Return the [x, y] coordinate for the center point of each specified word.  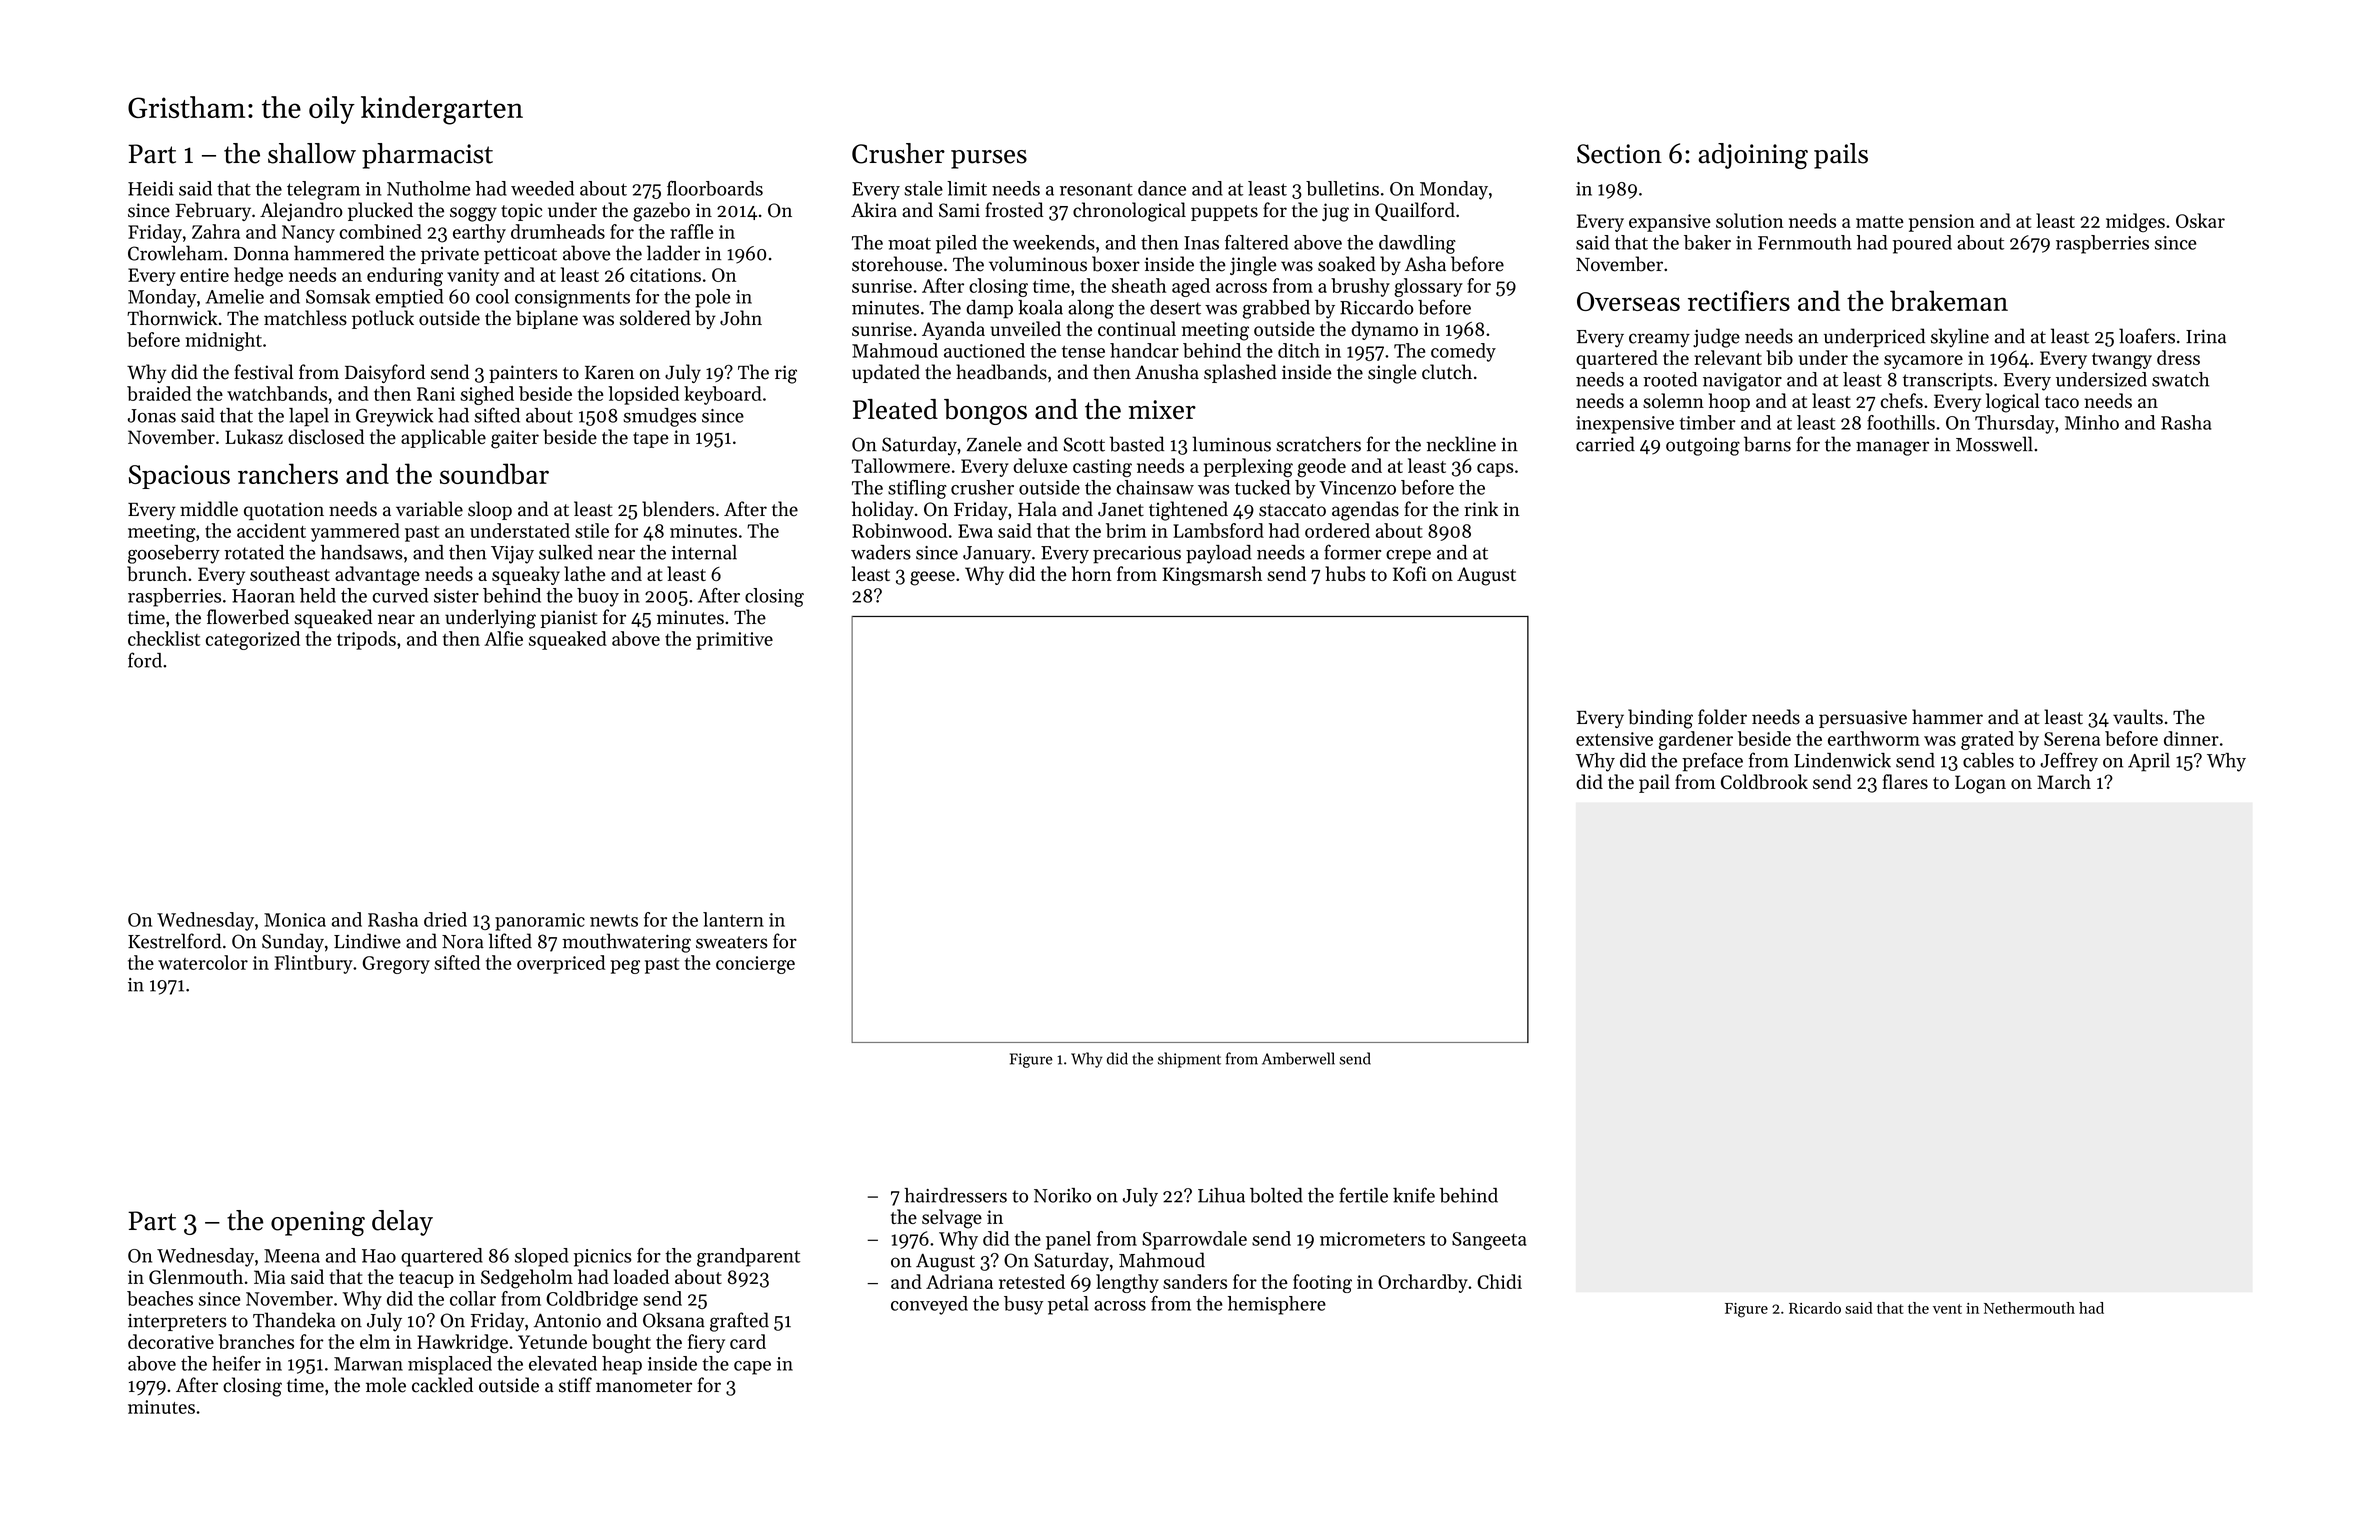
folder [1722, 717]
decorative [171, 1341]
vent [1947, 1309]
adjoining [1753, 156]
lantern [733, 919]
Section [1619, 154]
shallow [312, 153]
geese [932, 578]
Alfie [503, 638]
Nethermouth [2029, 1308]
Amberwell [1298, 1058]
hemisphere [1277, 1305]
